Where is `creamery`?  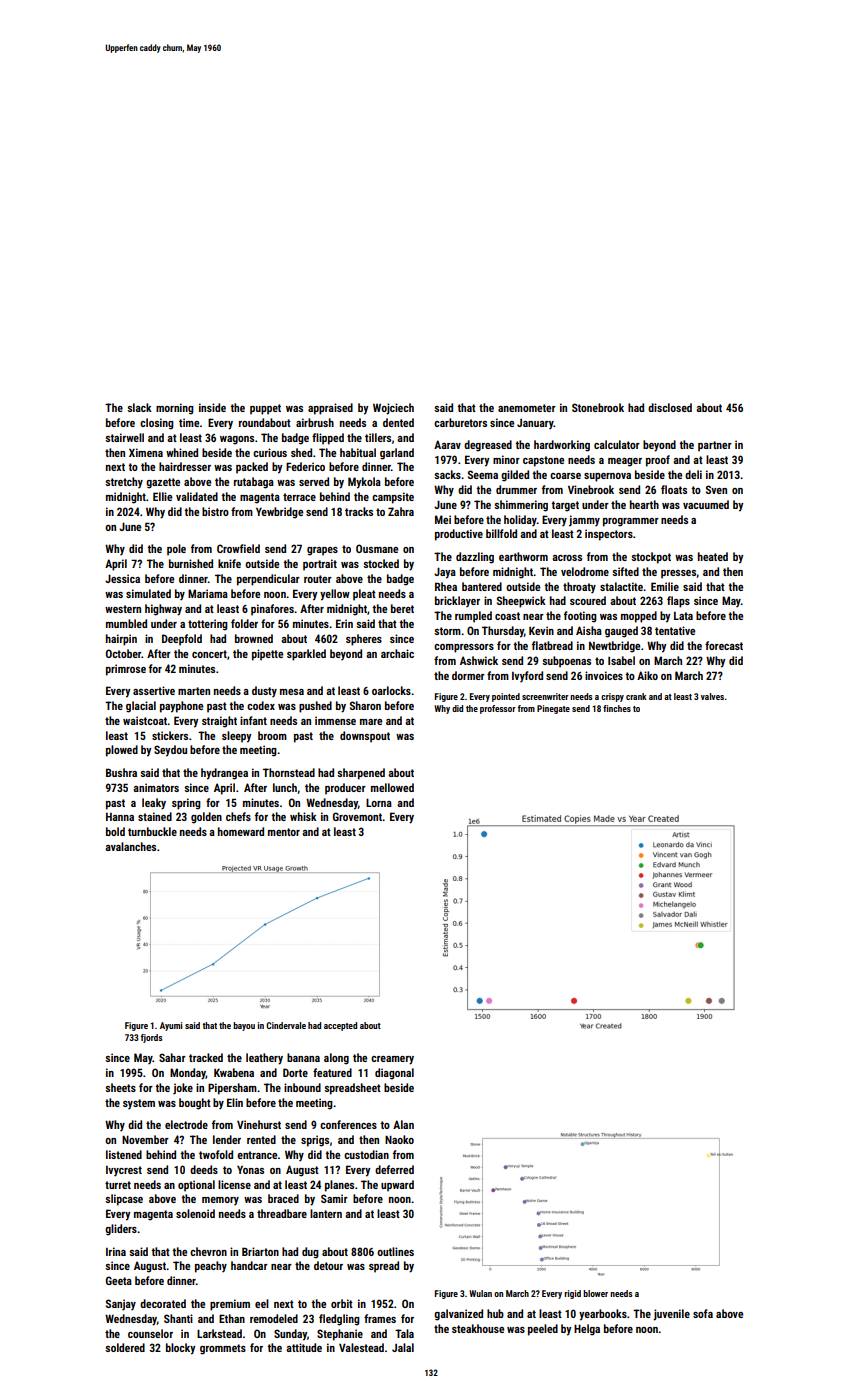 creamery is located at coordinates (392, 1060).
